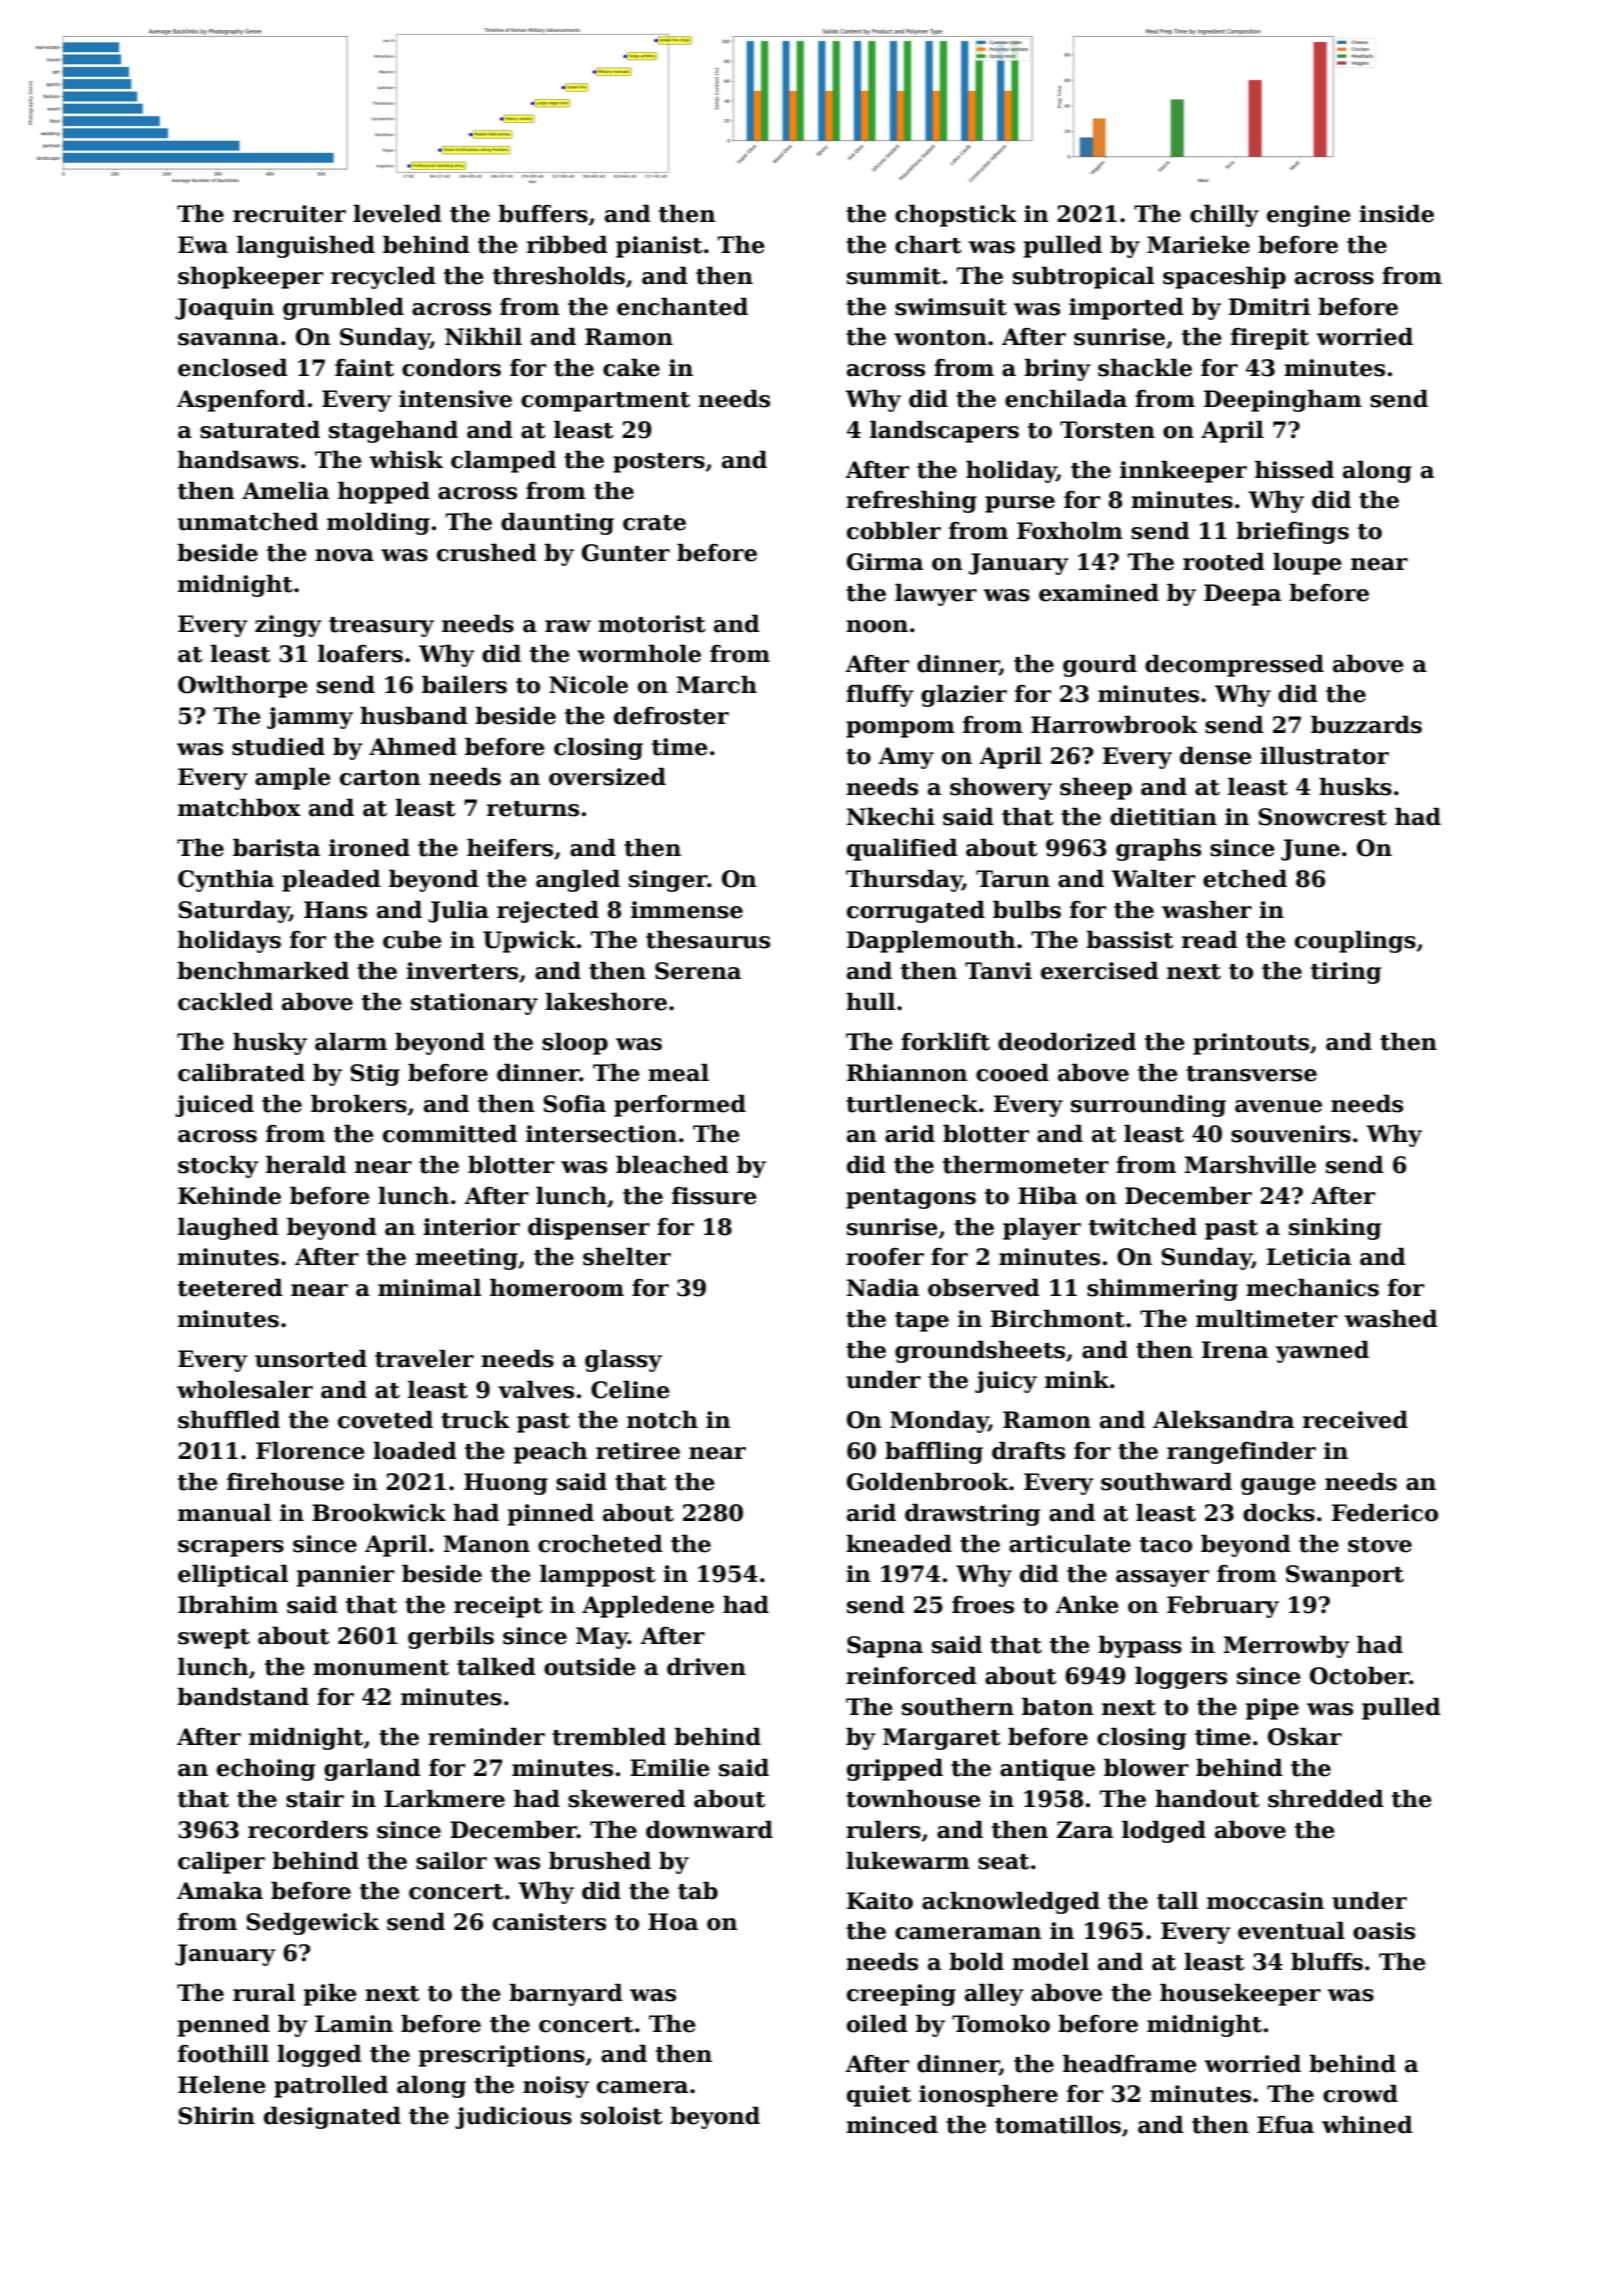 This image has width=1620, height=2292. Describe the element at coordinates (243, 687) in the image. I see `Owlthorpe` at that location.
